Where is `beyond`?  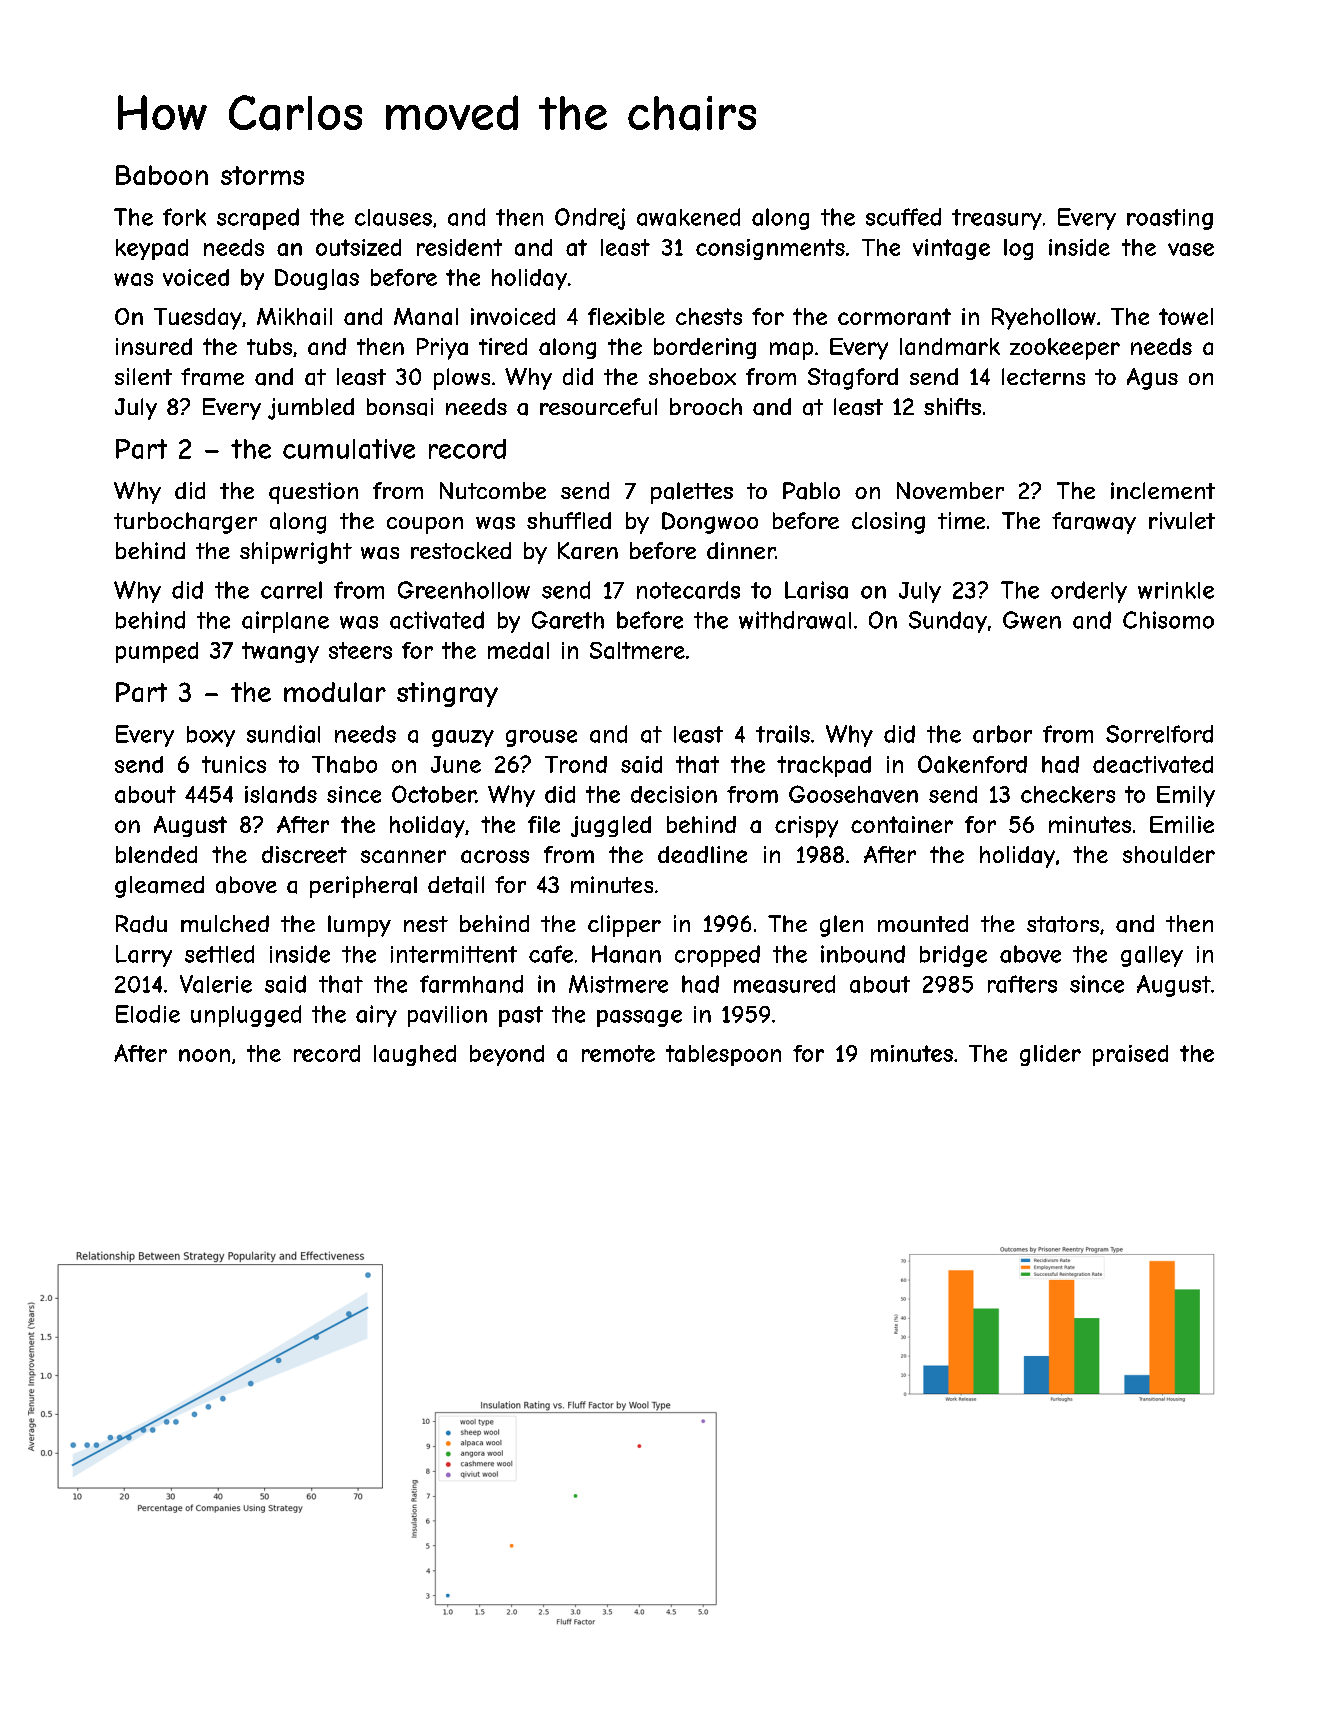
beyond is located at coordinates (507, 1055).
